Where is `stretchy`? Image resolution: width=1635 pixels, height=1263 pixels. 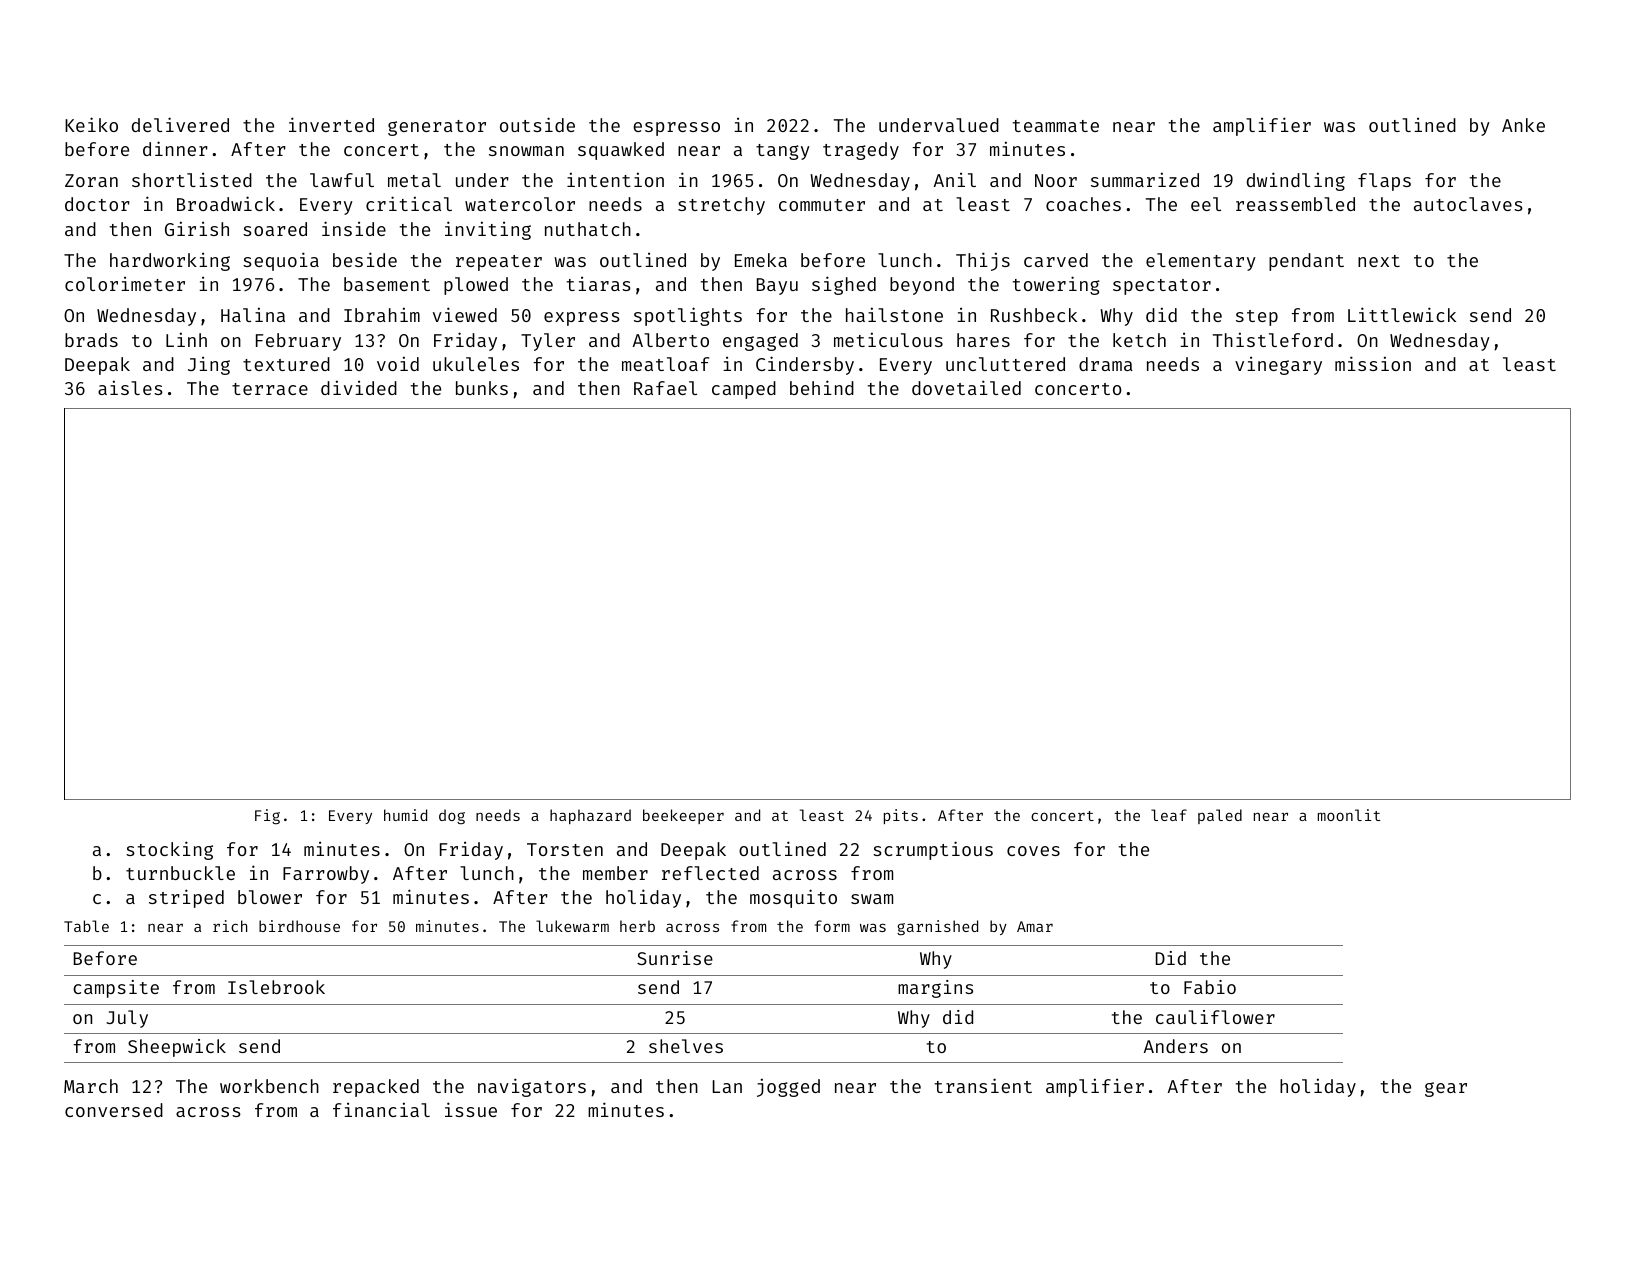 stretchy is located at coordinates (721, 206).
